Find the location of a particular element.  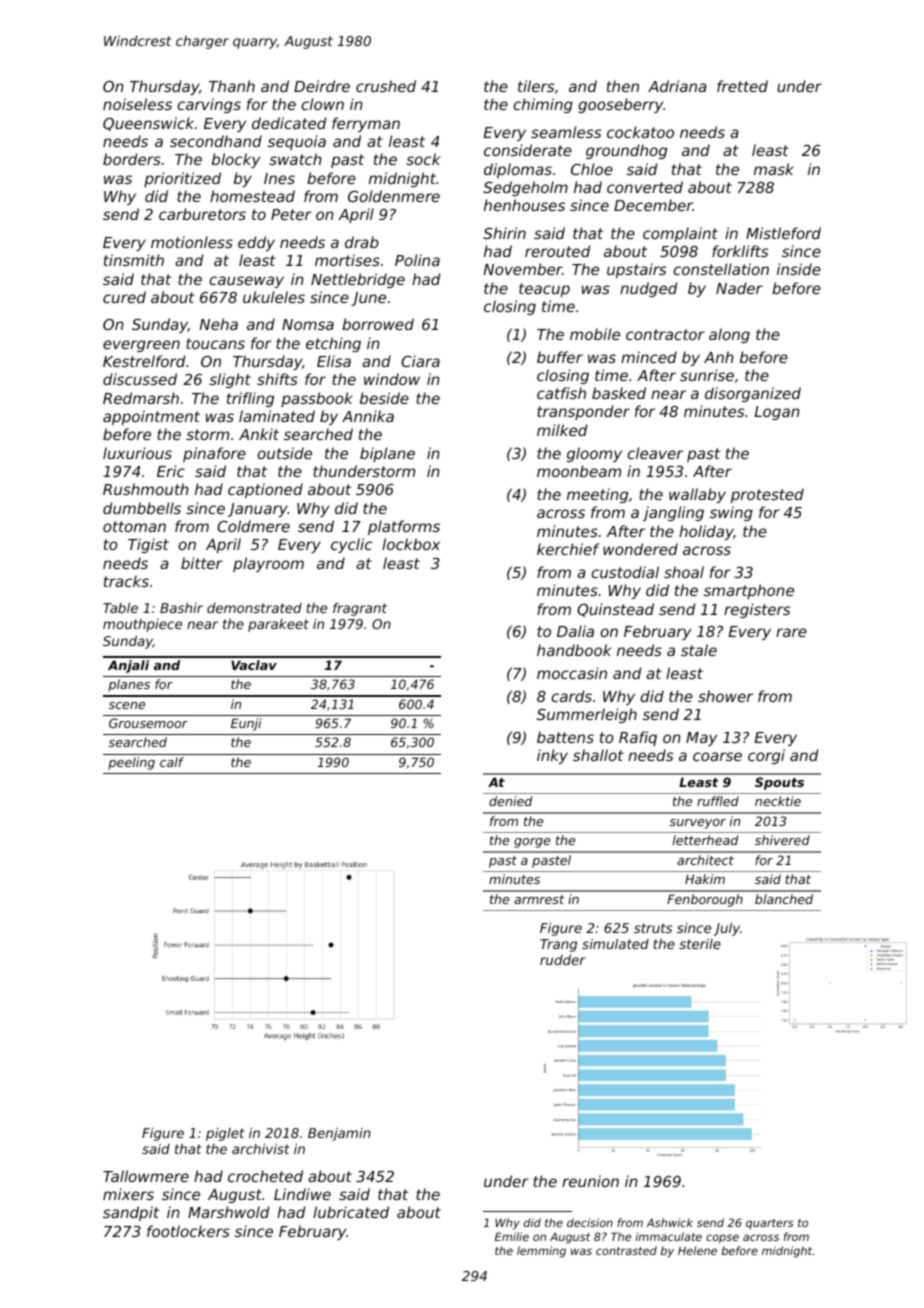

crushed is located at coordinates (386, 86).
